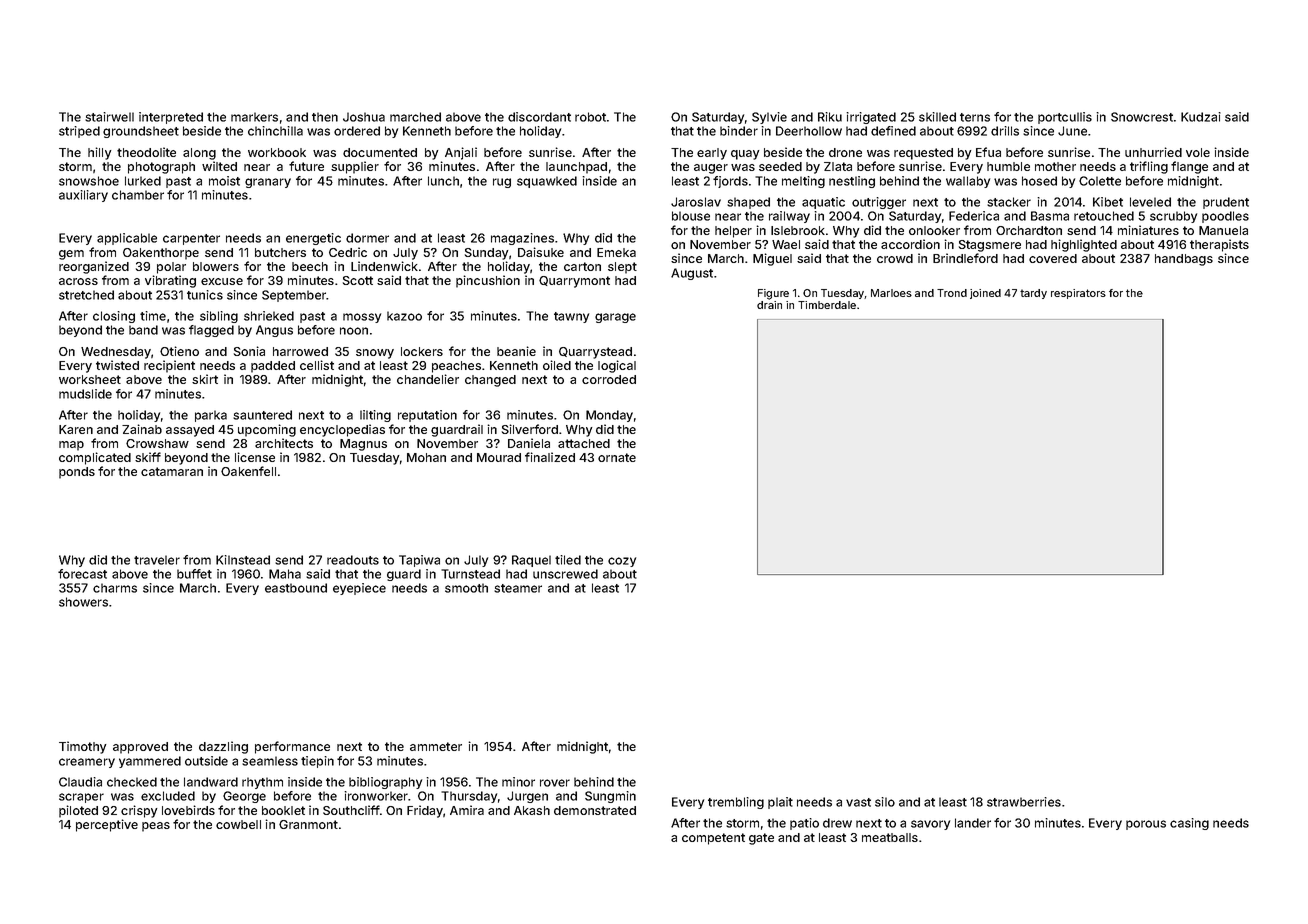 The width and height of the screenshot is (1308, 924). I want to click on ornate, so click(617, 457).
